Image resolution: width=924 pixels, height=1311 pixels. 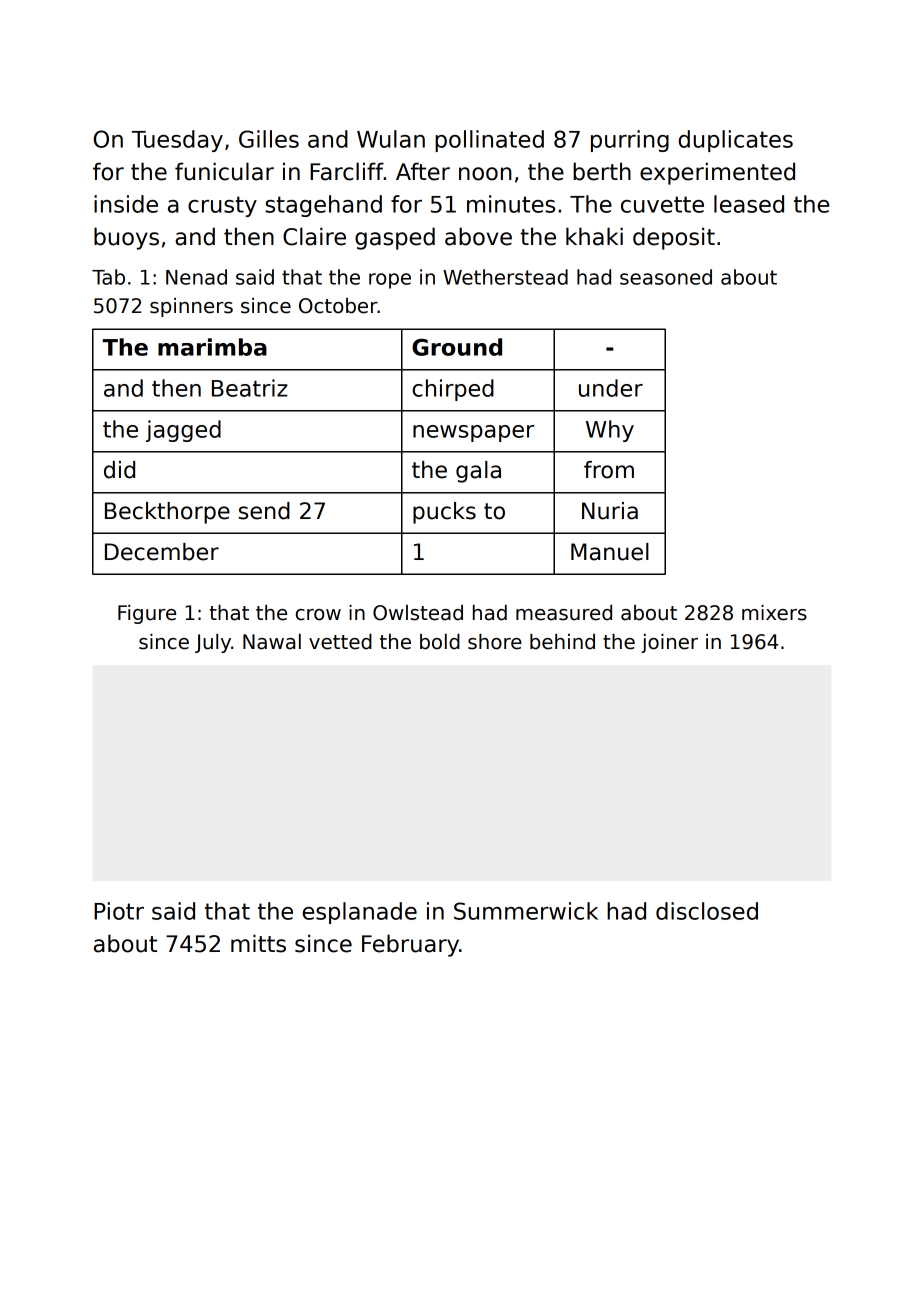 What do you see at coordinates (453, 390) in the screenshot?
I see `chirped` at bounding box center [453, 390].
